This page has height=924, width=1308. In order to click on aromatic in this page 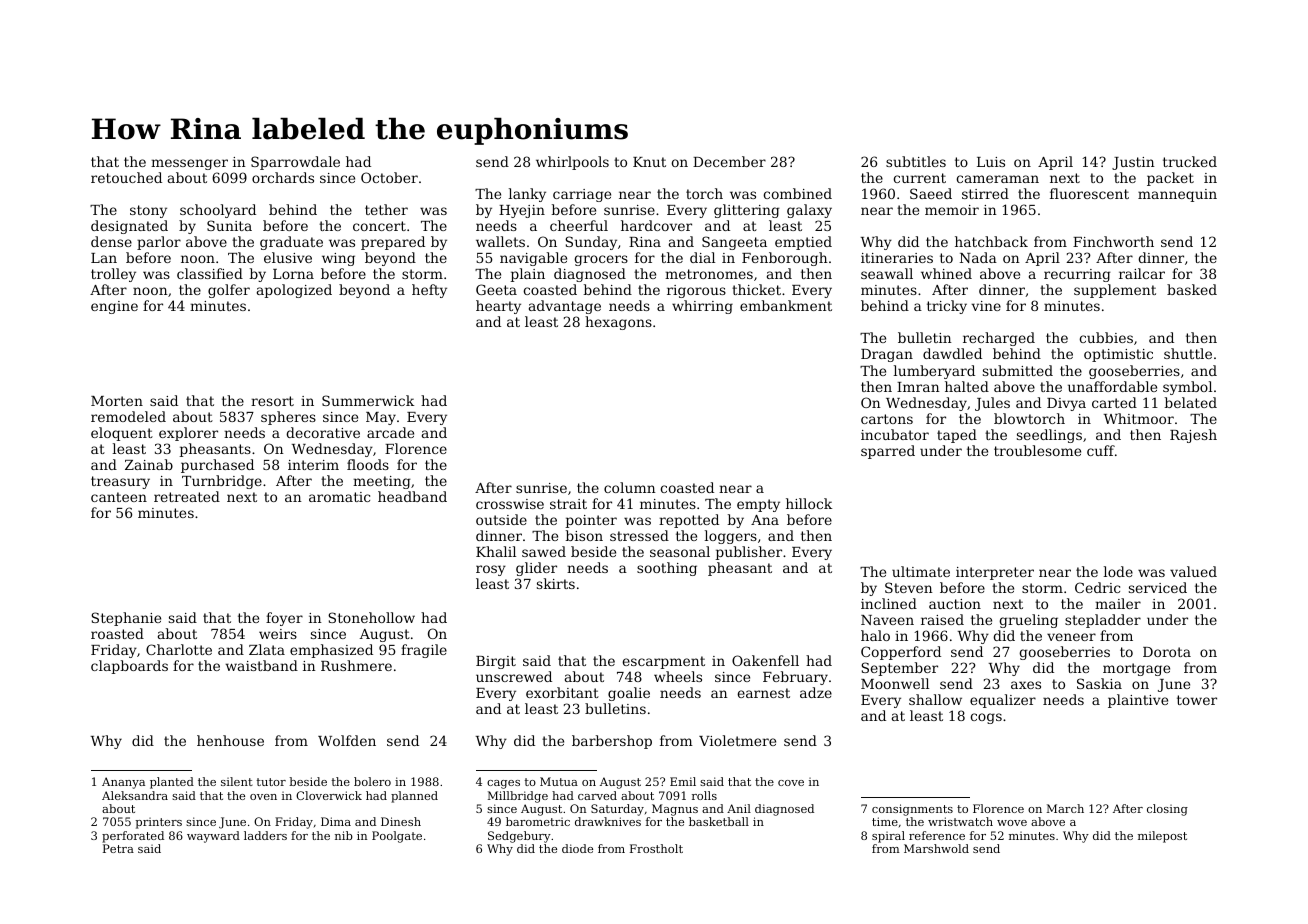, I will do `click(339, 497)`.
